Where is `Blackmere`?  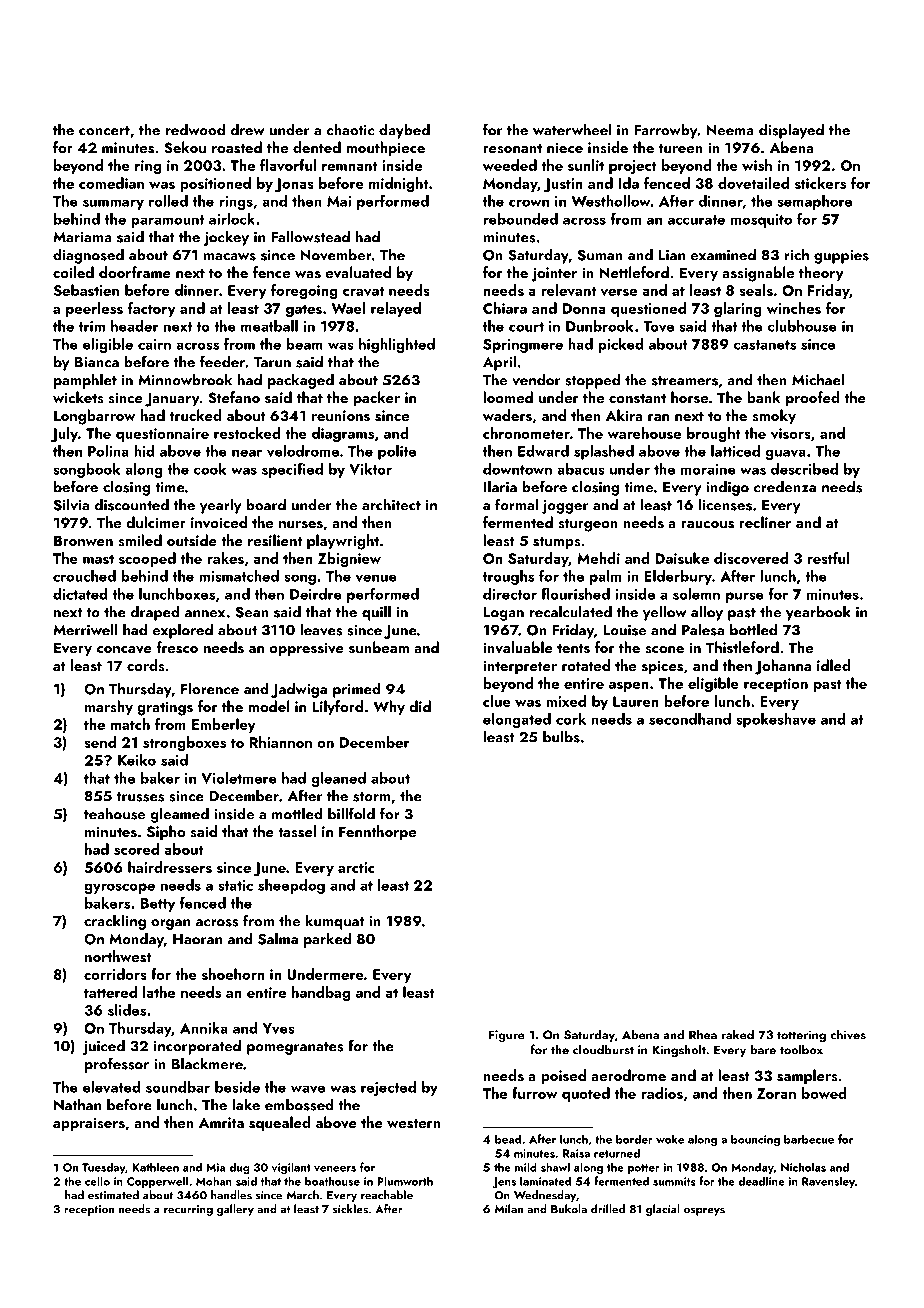 Blackmere is located at coordinates (207, 1063).
